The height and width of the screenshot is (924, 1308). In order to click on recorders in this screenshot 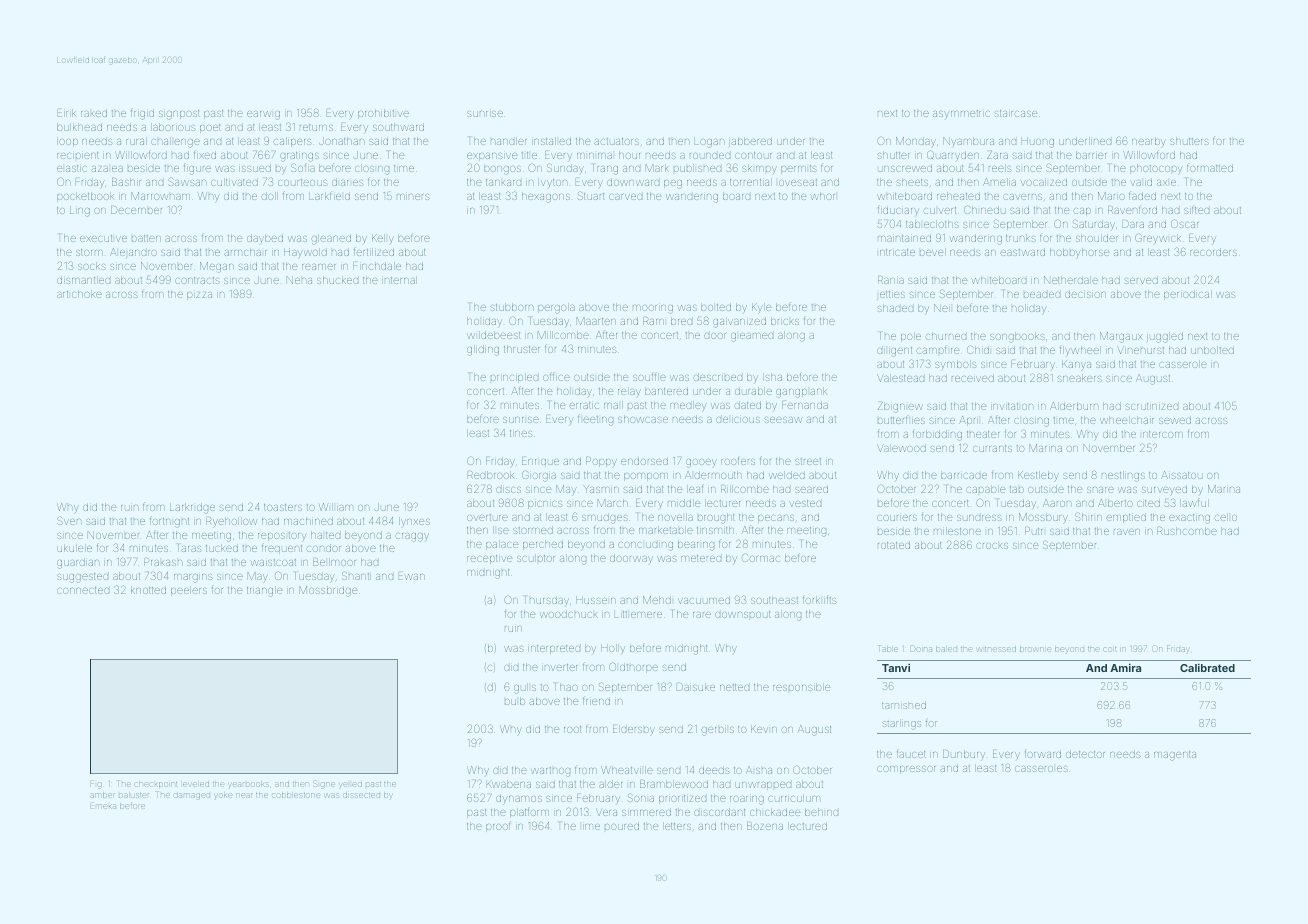, I will do `click(1213, 252)`.
